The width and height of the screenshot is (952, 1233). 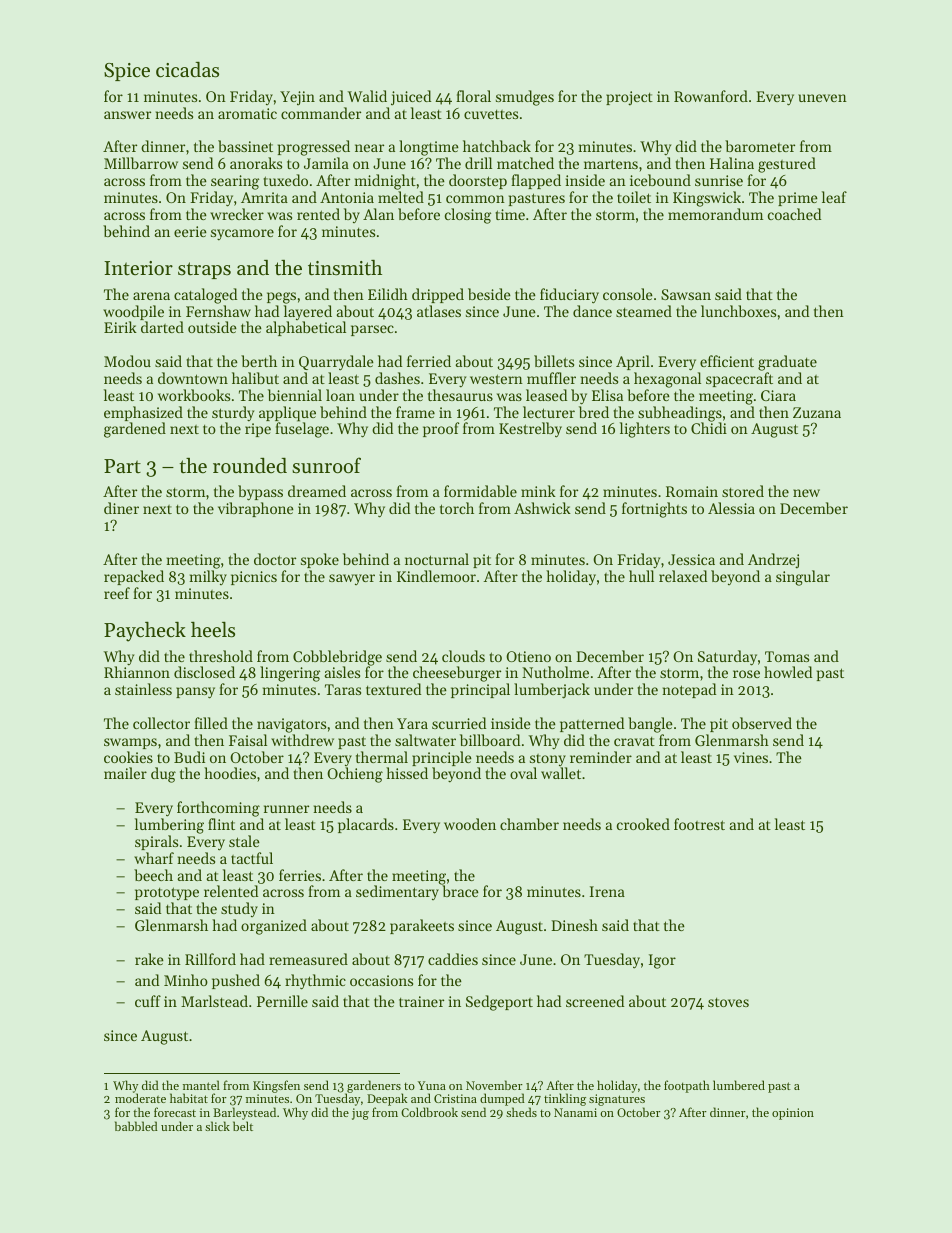 I want to click on Alan, so click(x=378, y=214).
